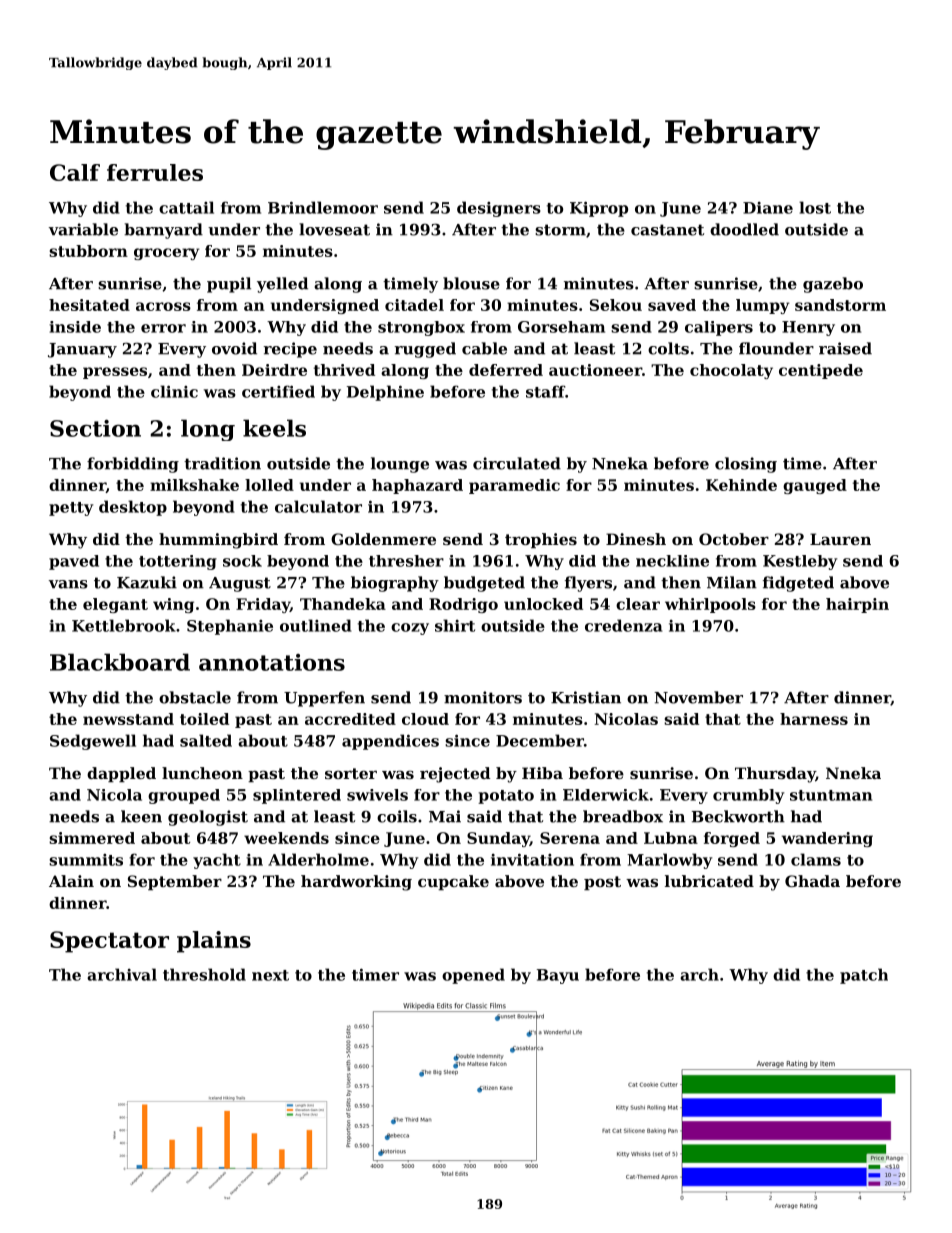 The height and width of the image is (1233, 952). Describe the element at coordinates (857, 605) in the image. I see `hairpin` at that location.
